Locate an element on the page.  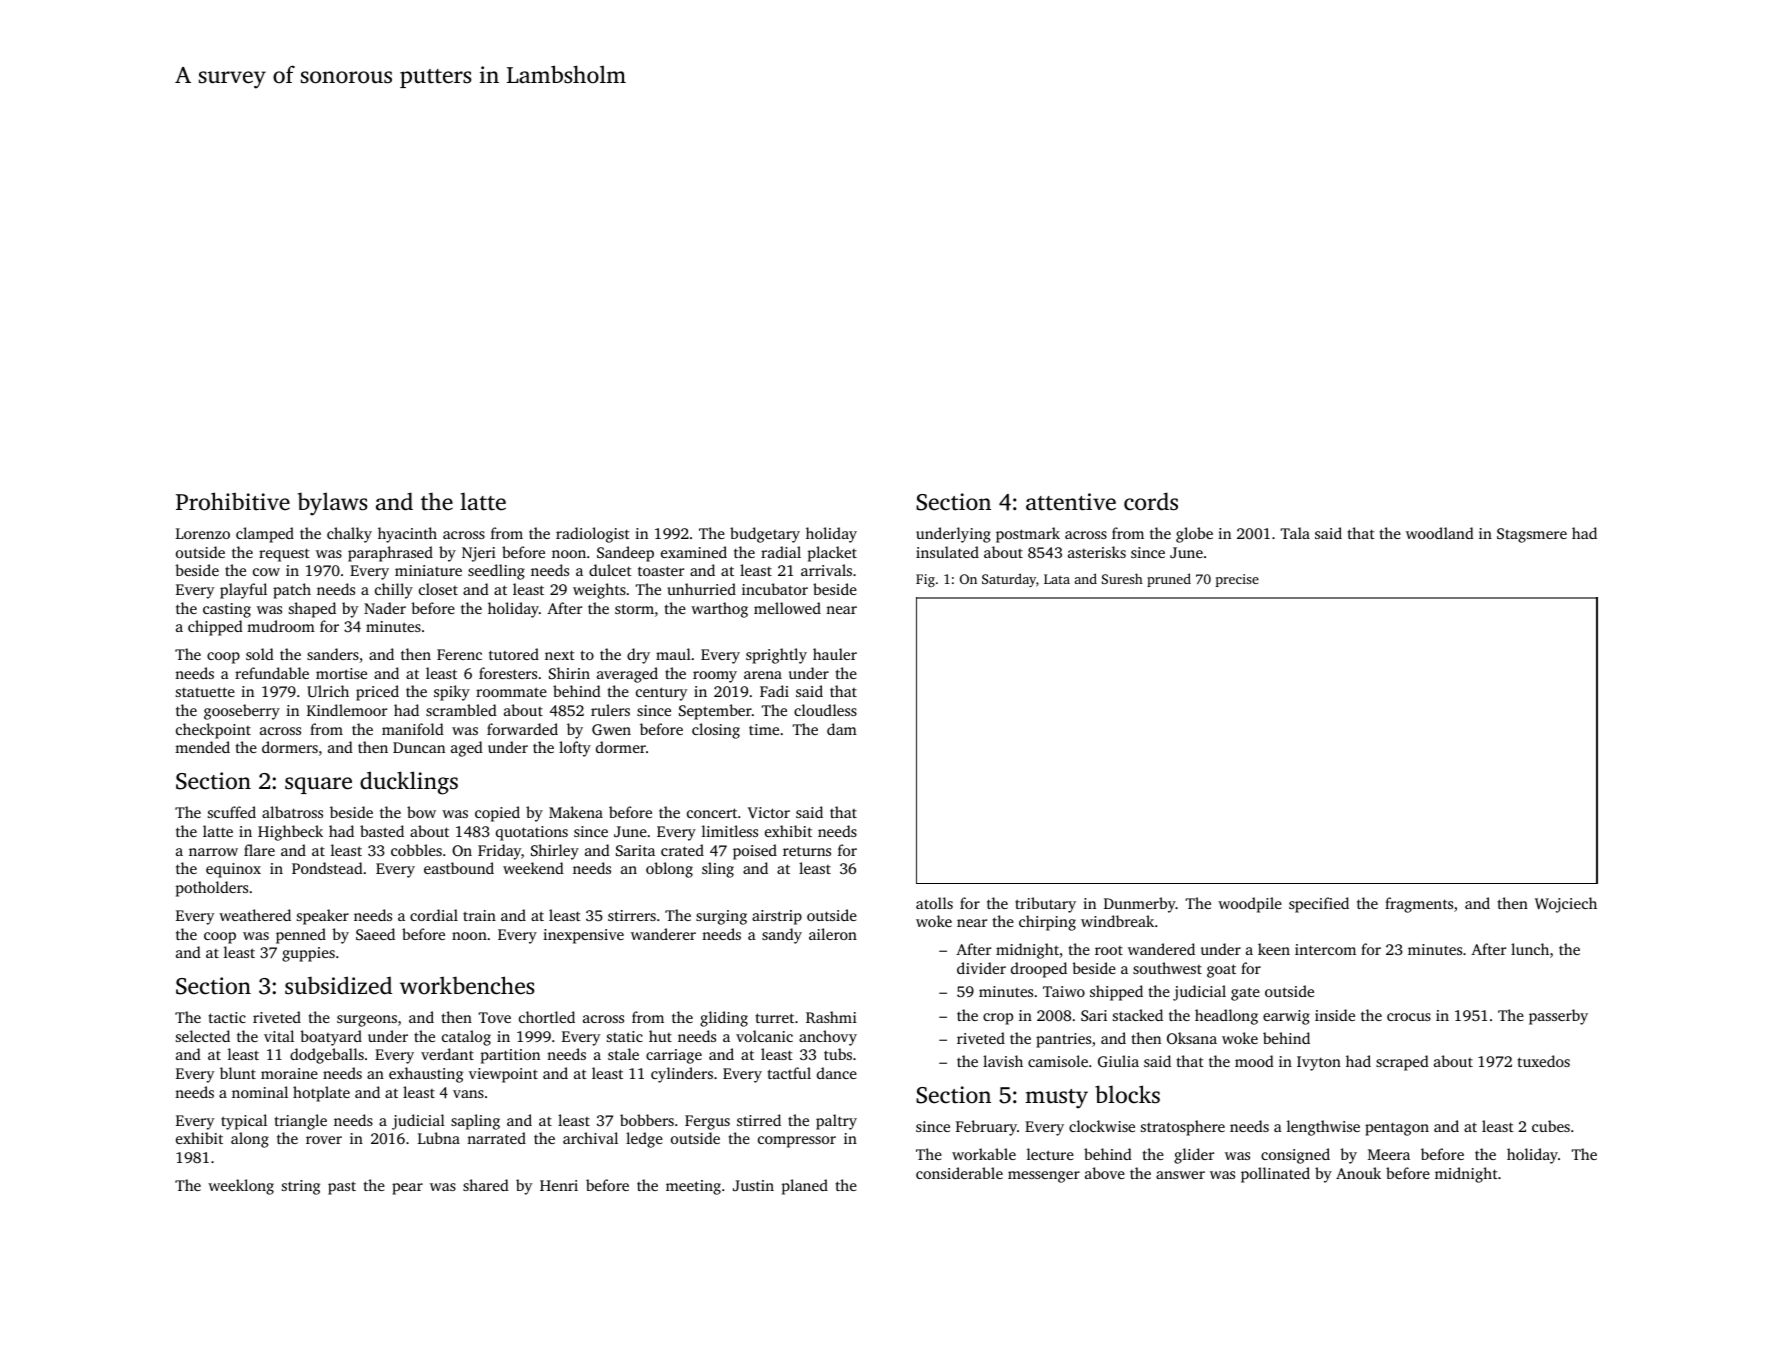
guppies is located at coordinates (308, 954).
